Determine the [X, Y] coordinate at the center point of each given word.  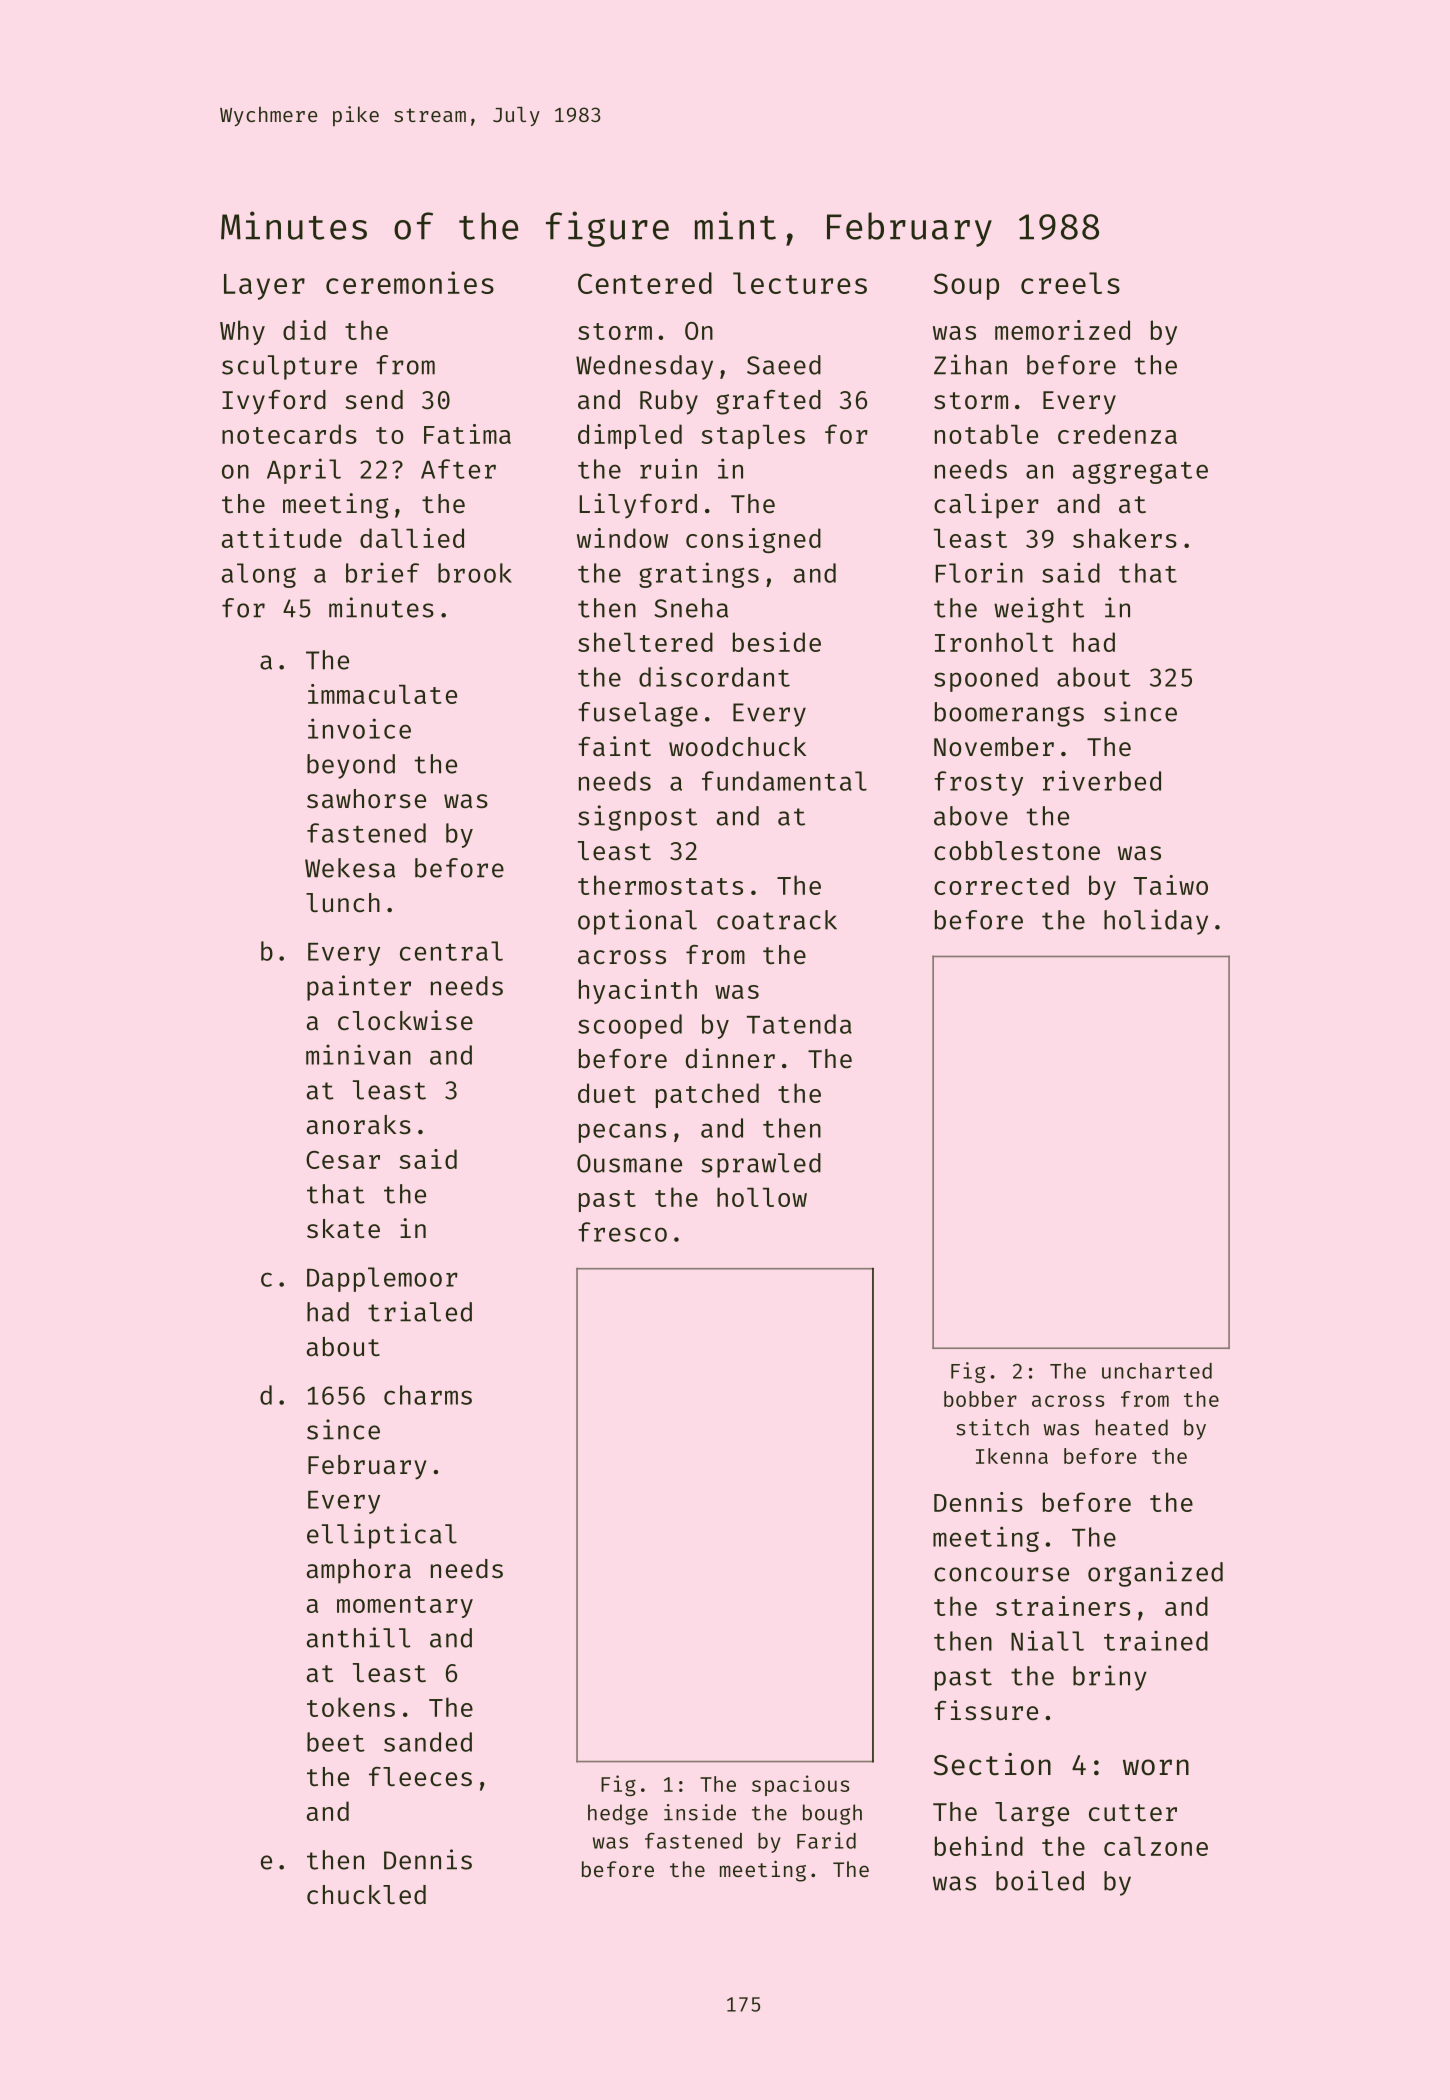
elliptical [382, 1536]
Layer [264, 287]
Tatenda [799, 1024]
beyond [351, 766]
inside [700, 1812]
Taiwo [1171, 885]
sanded [428, 1742]
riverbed [1102, 780]
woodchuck [737, 747]
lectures [800, 283]
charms [428, 1395]
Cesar [343, 1160]
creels [1070, 283]
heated [1132, 1427]
